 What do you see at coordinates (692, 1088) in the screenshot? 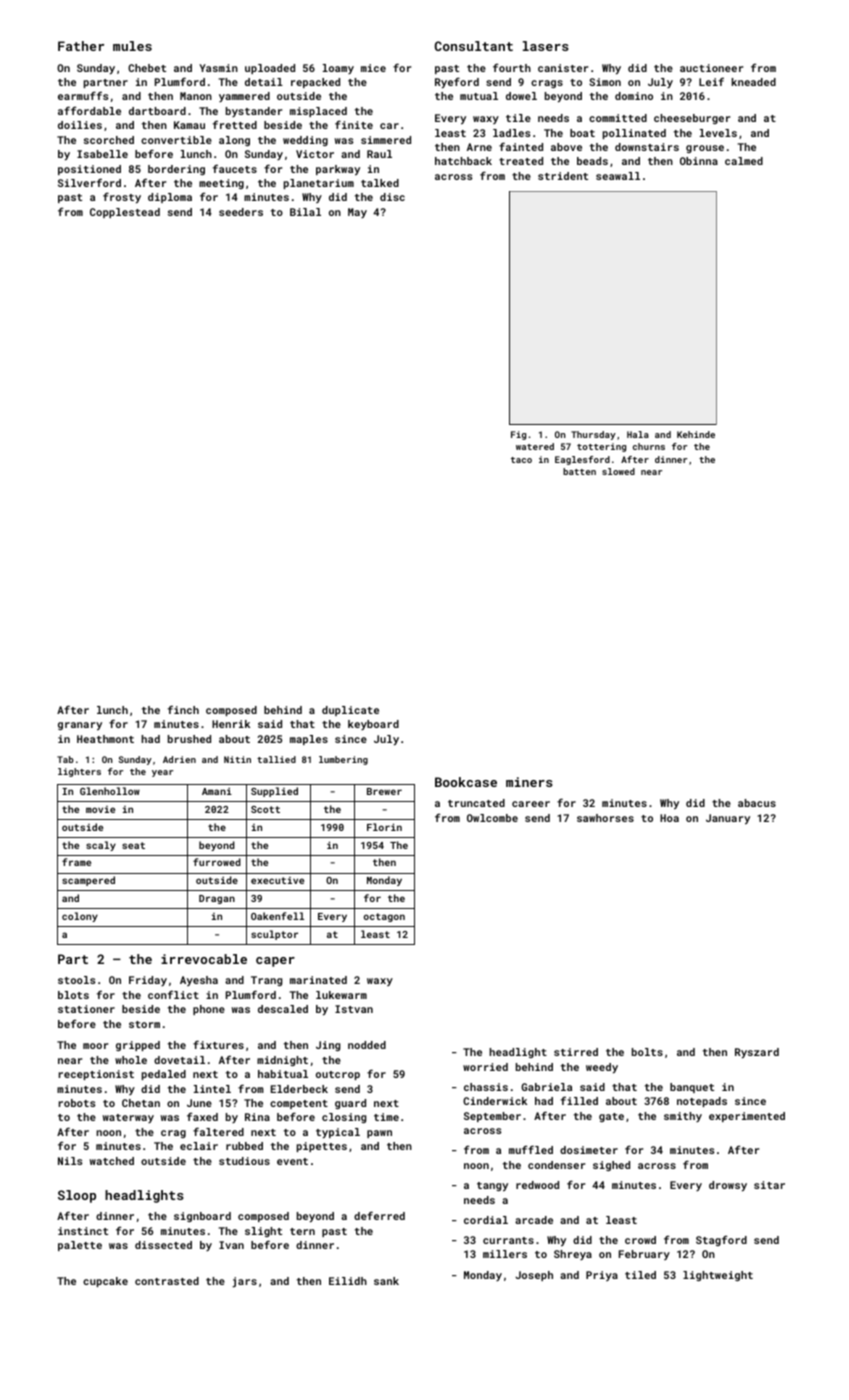
I see `banquet` at bounding box center [692, 1088].
